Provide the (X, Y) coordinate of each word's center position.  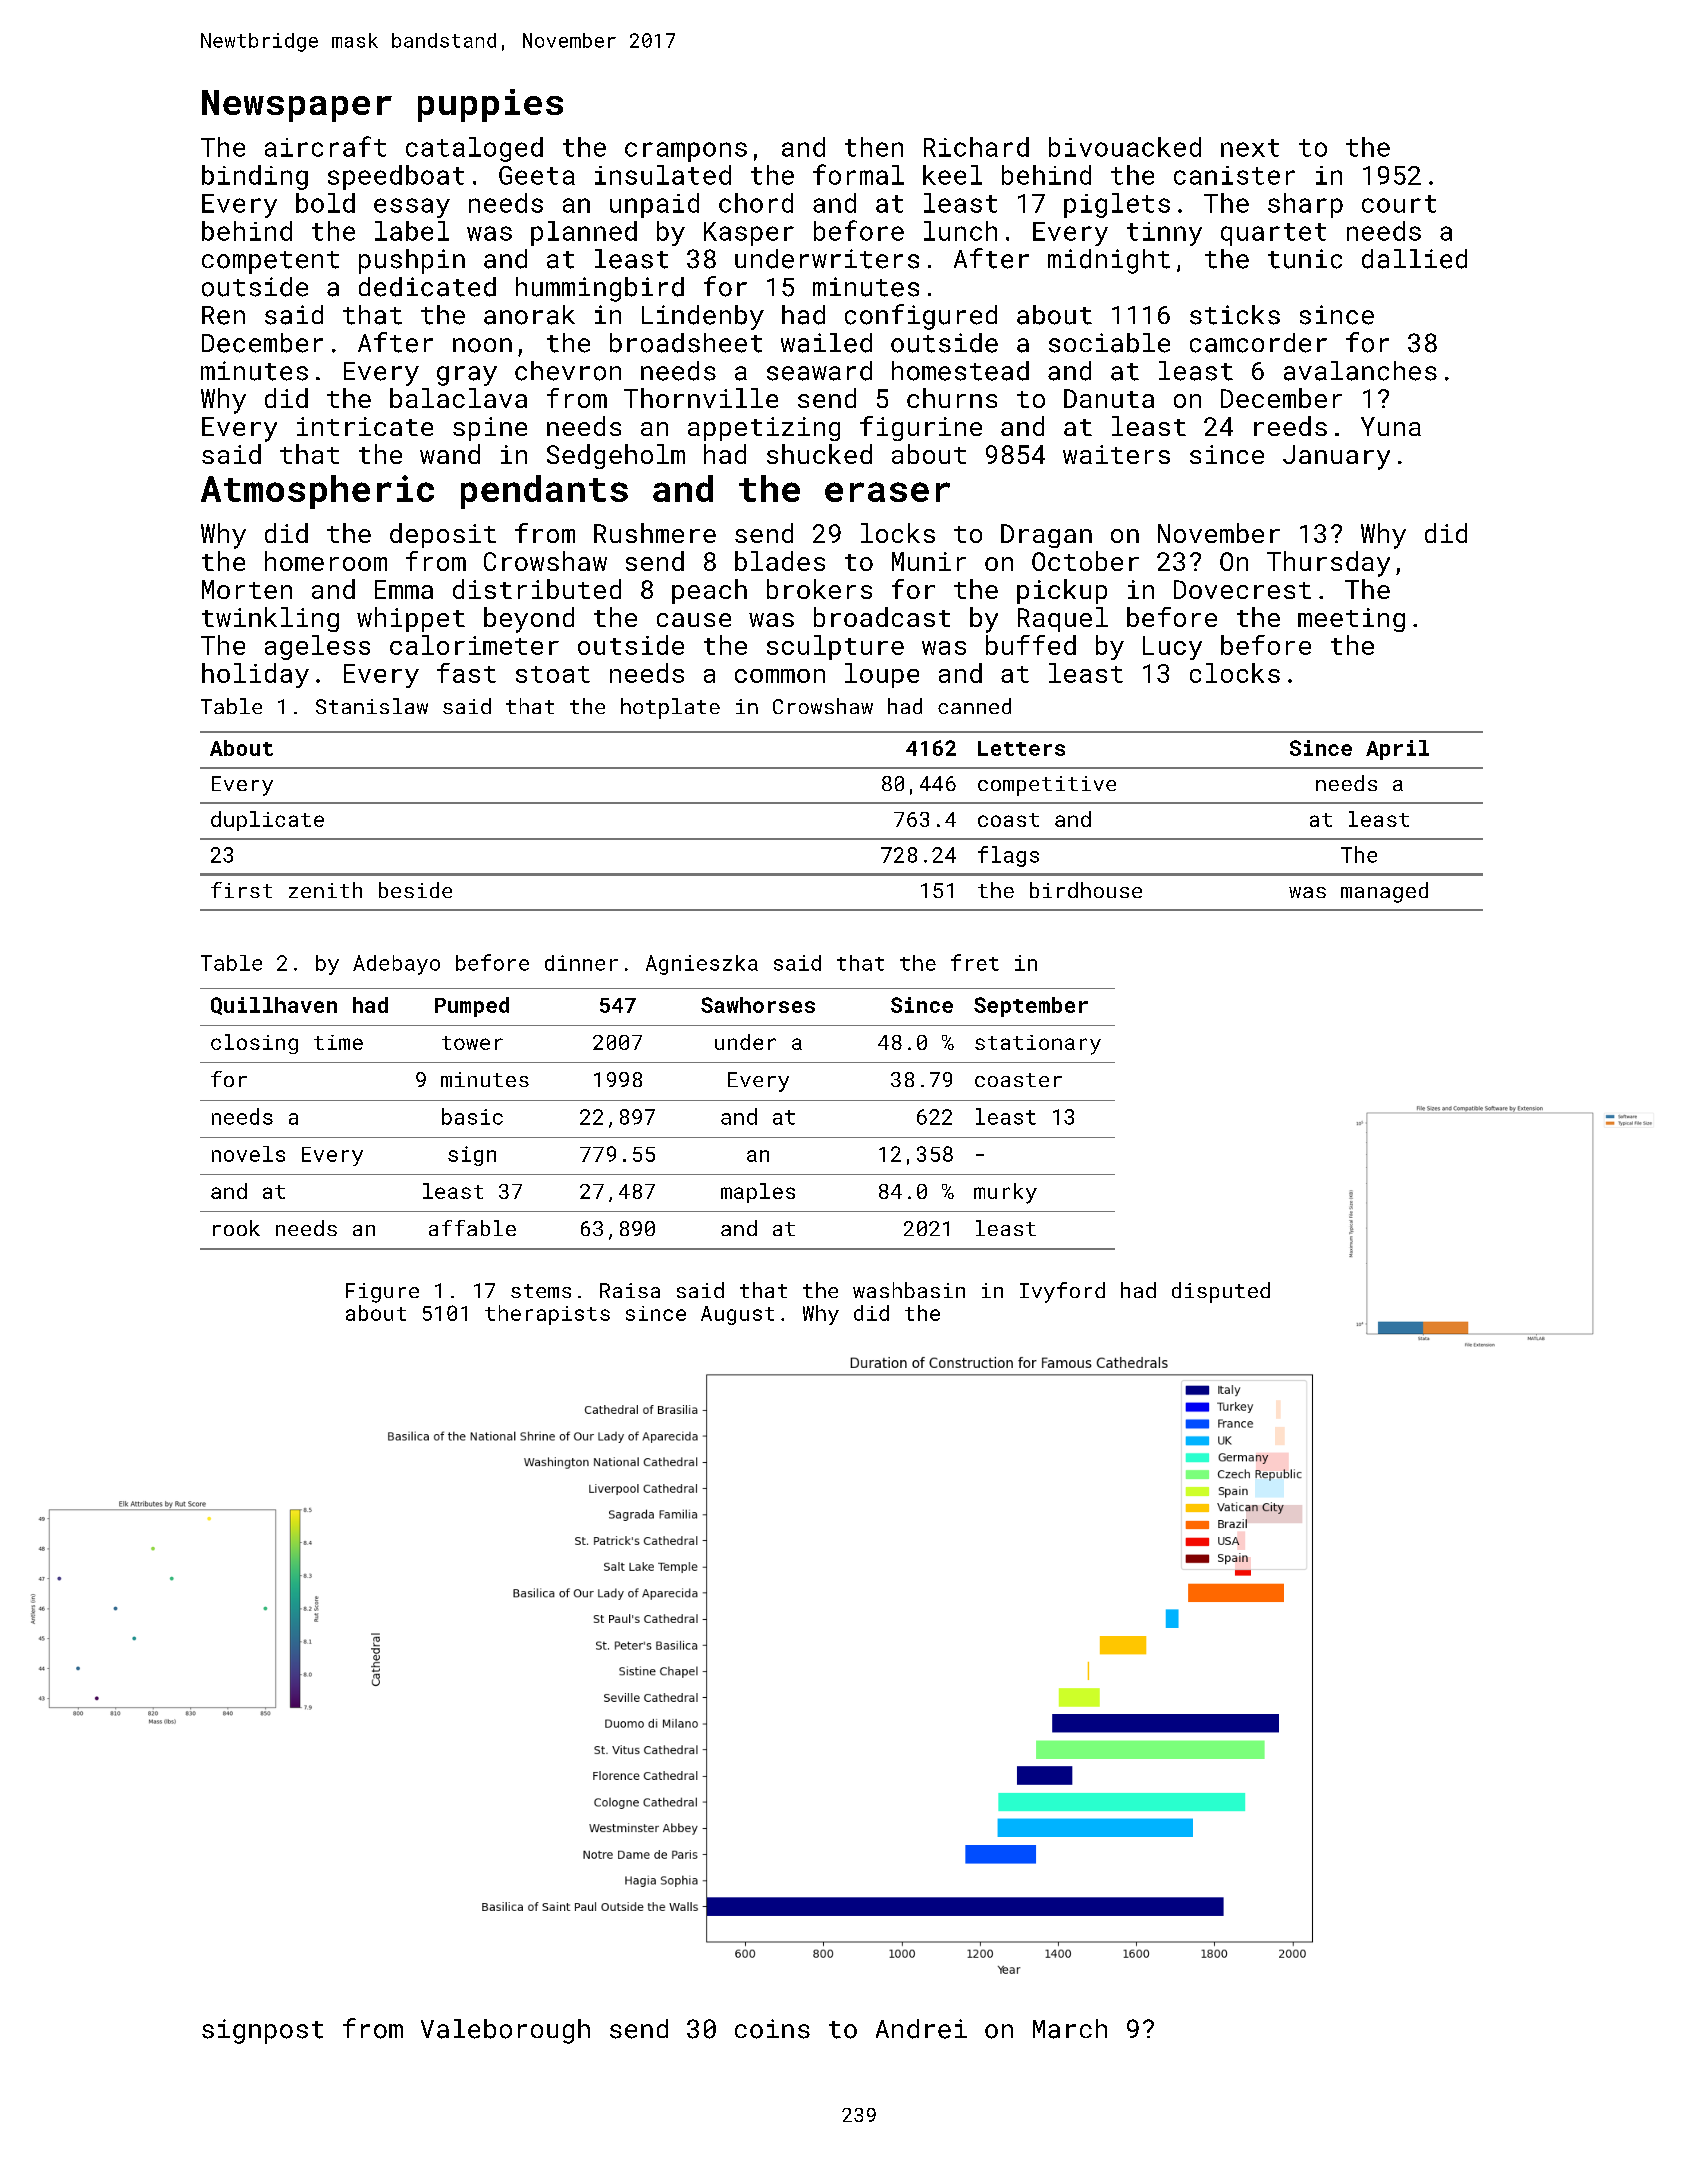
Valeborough (505, 2031)
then (874, 147)
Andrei (921, 2029)
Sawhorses (758, 1005)
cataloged (474, 149)
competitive (1047, 786)
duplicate (267, 821)
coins (772, 2029)
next (1250, 148)
